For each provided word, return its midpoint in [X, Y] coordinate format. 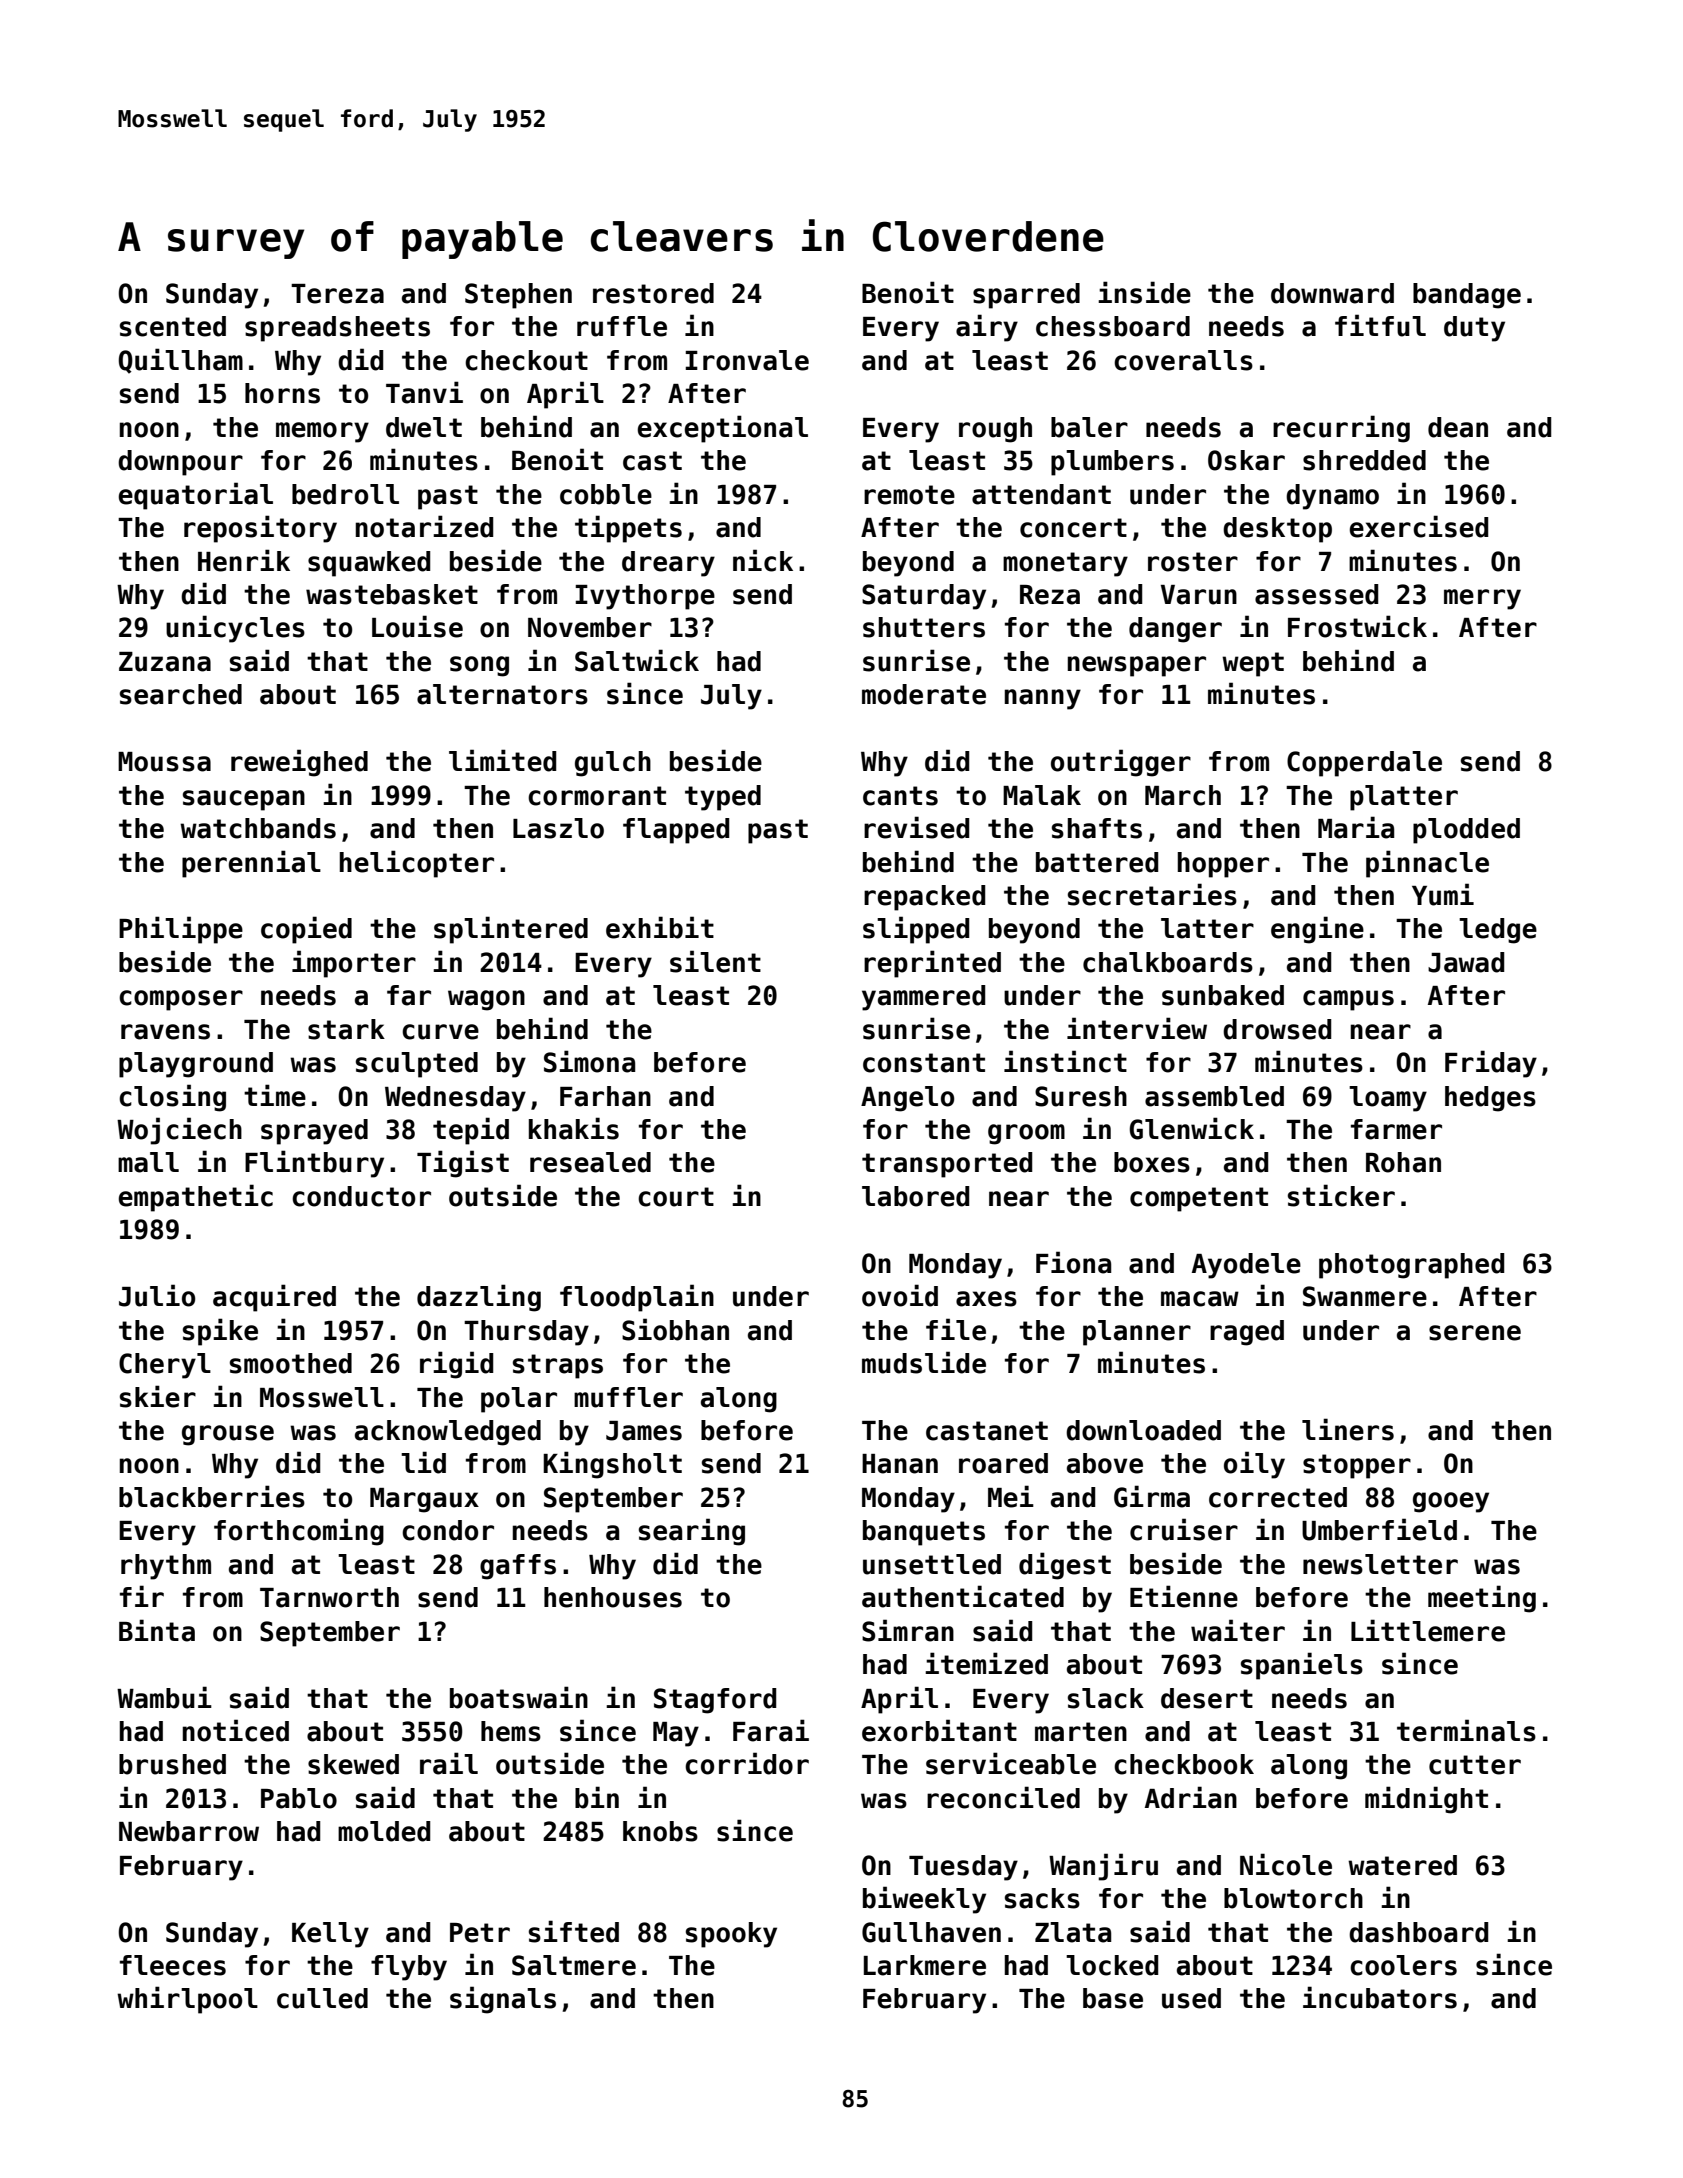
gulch [613, 764]
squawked [369, 564]
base [1113, 1998]
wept [1253, 664]
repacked [924, 898]
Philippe [181, 930]
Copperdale [1364, 764]
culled [322, 1998]
